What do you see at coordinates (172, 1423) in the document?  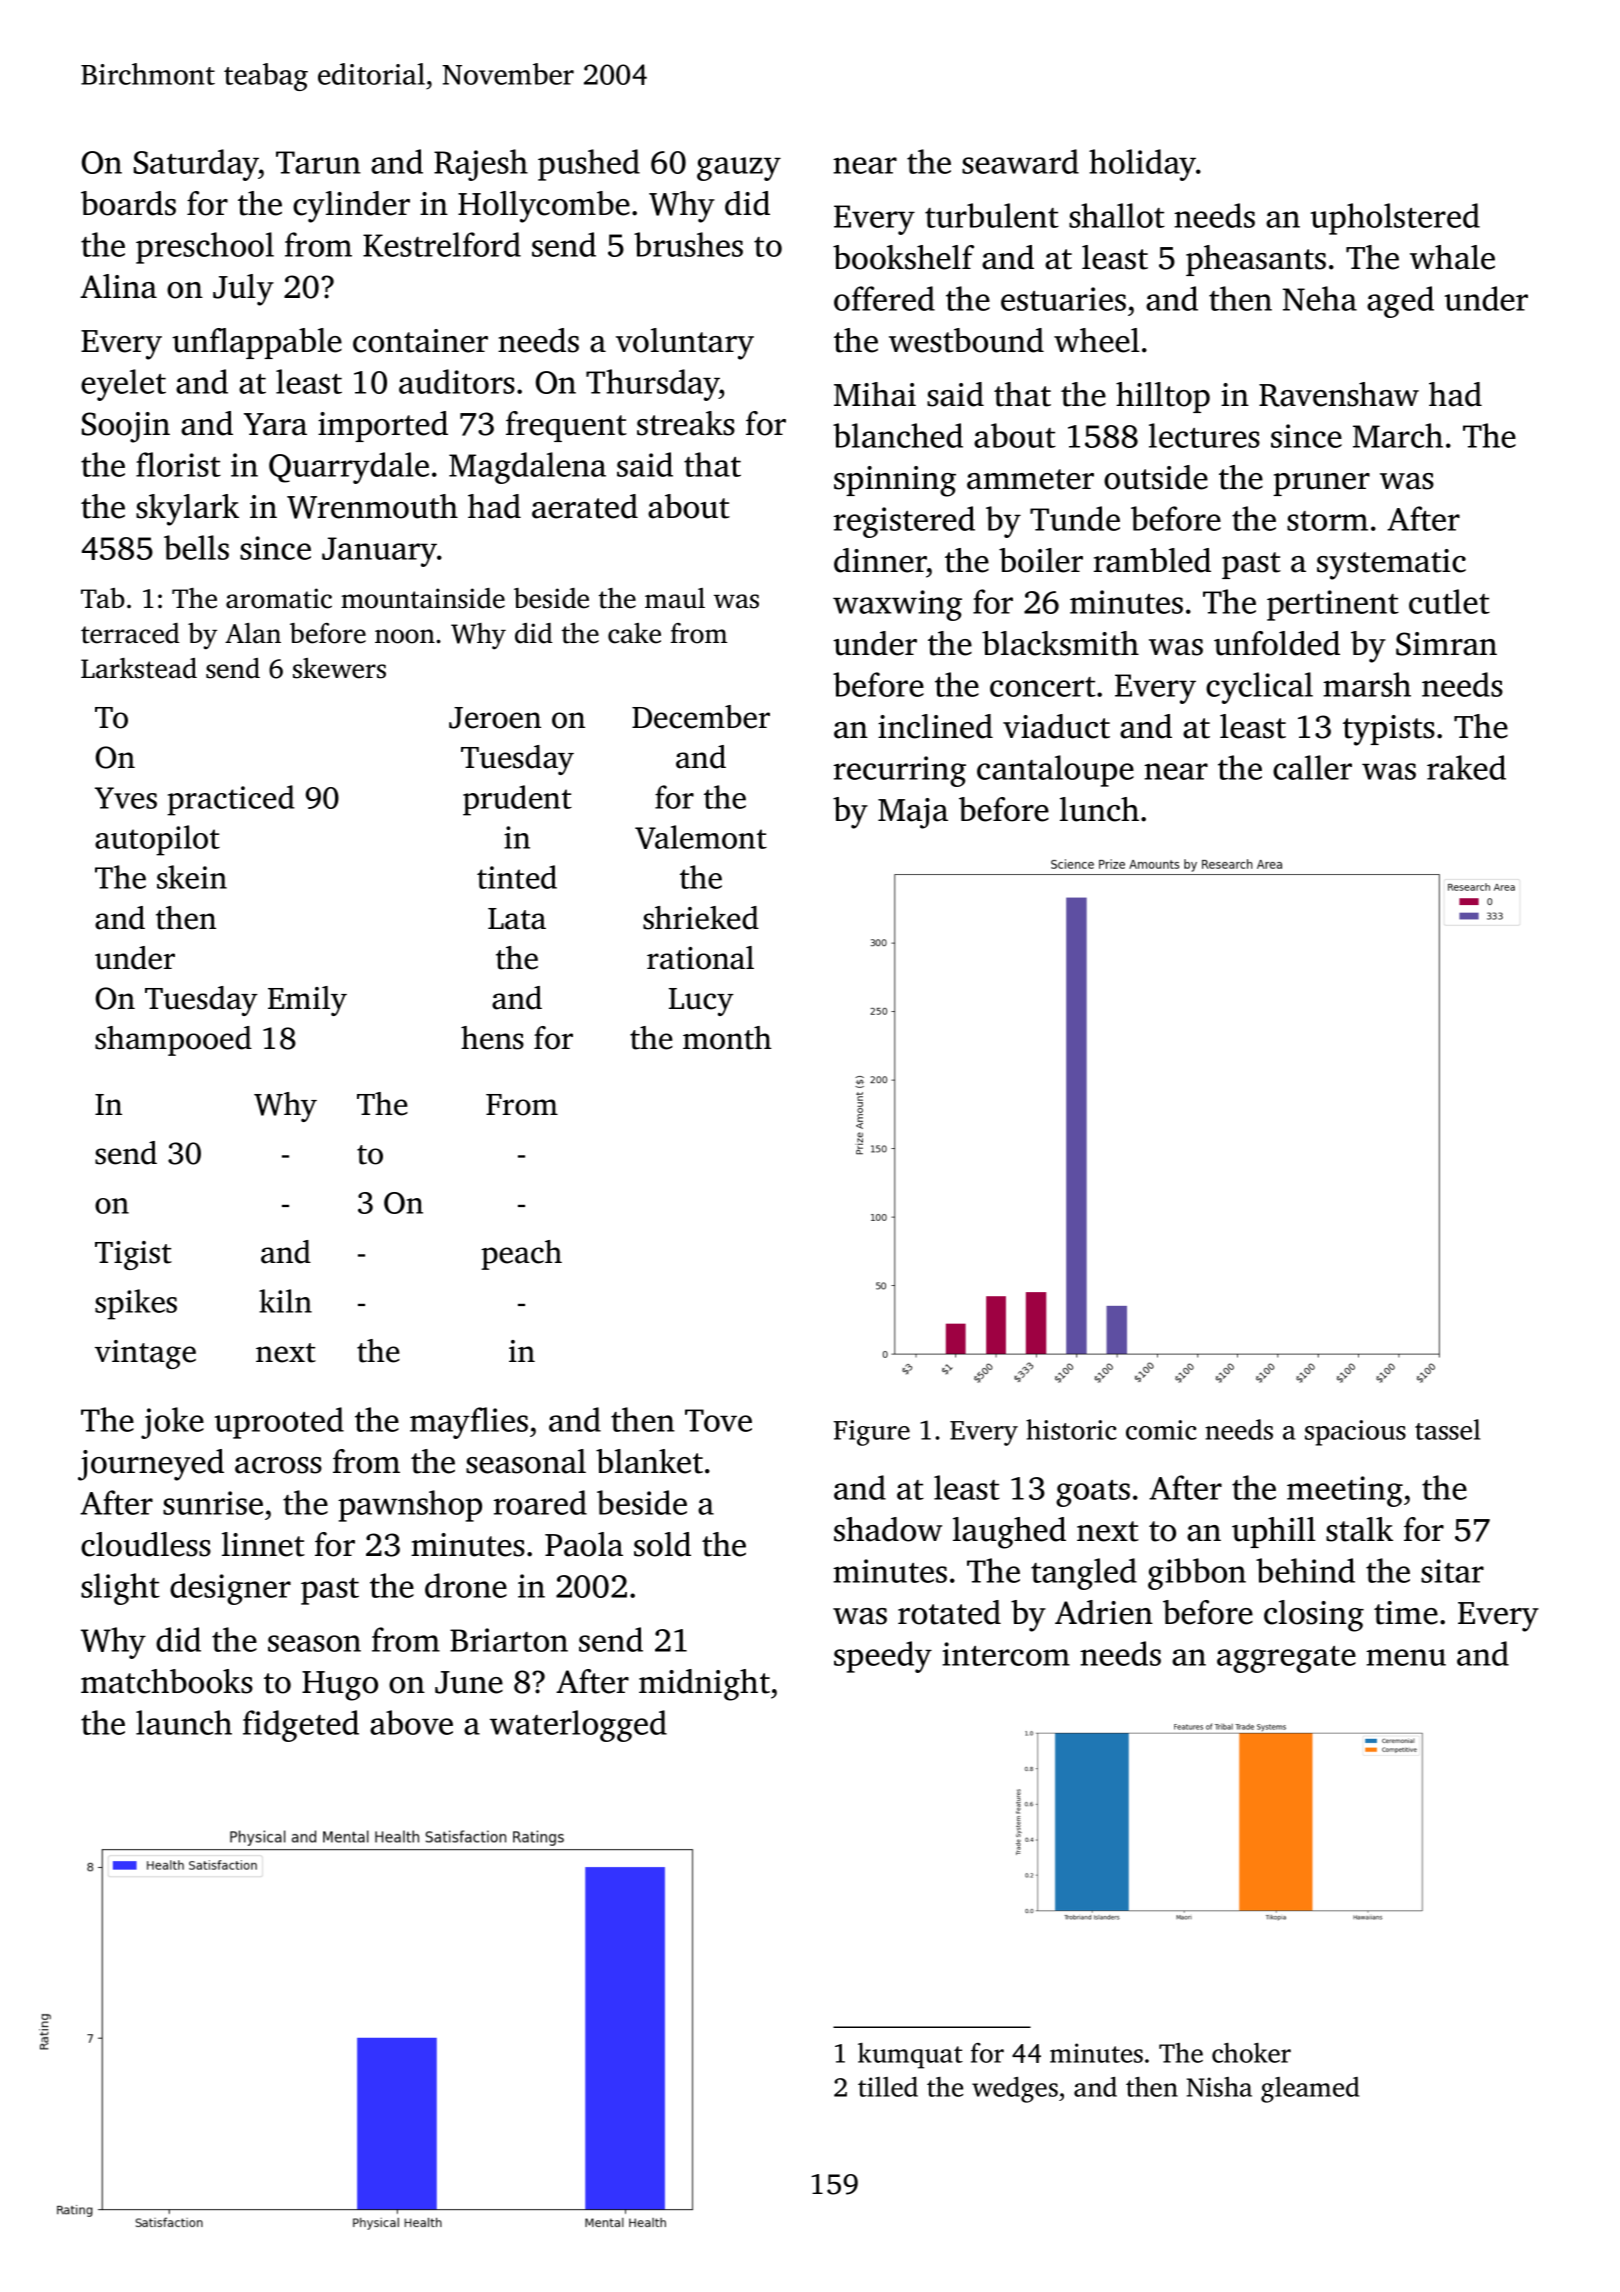 I see `joke` at bounding box center [172, 1423].
